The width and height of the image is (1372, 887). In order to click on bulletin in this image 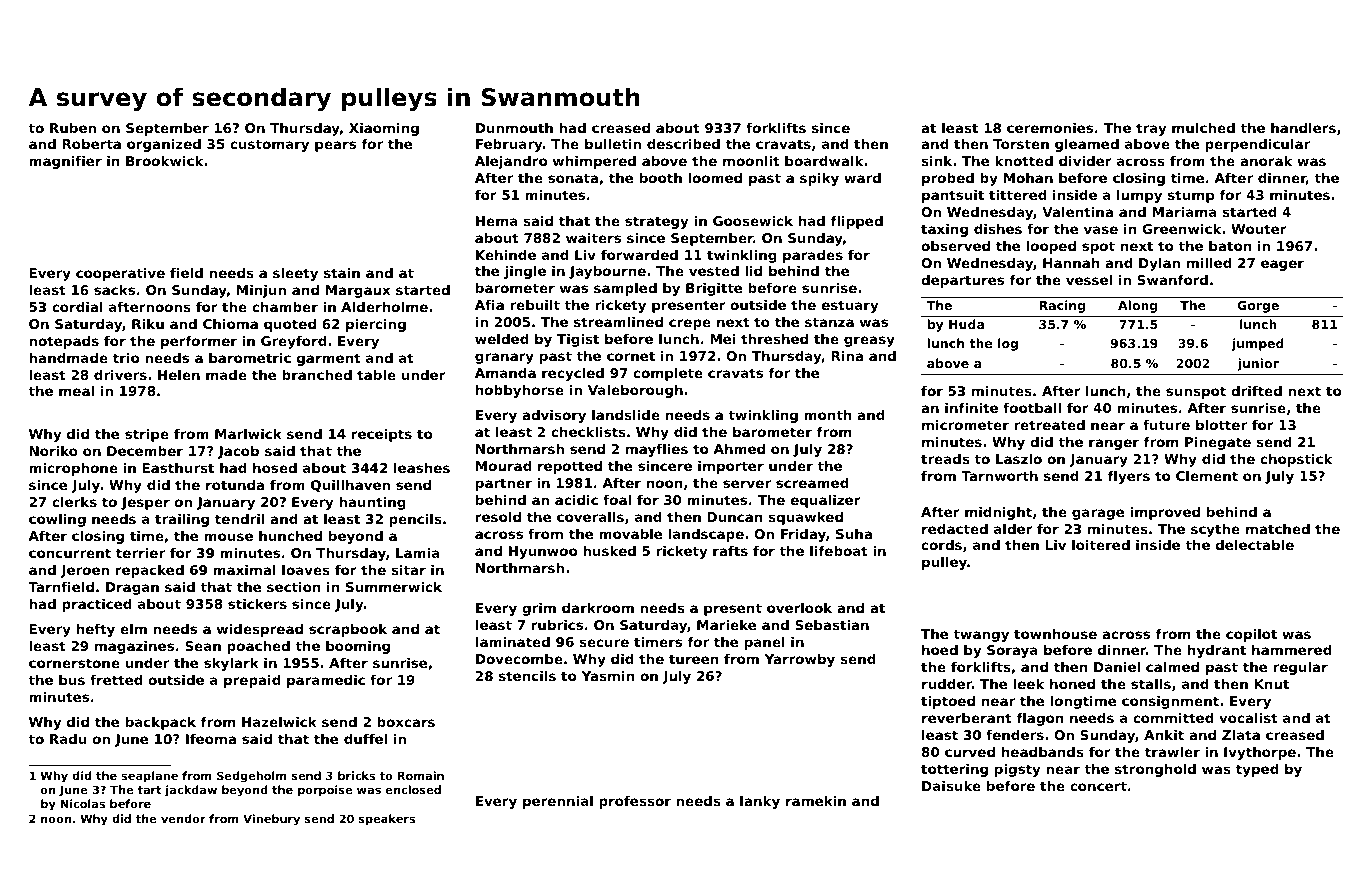, I will do `click(613, 144)`.
